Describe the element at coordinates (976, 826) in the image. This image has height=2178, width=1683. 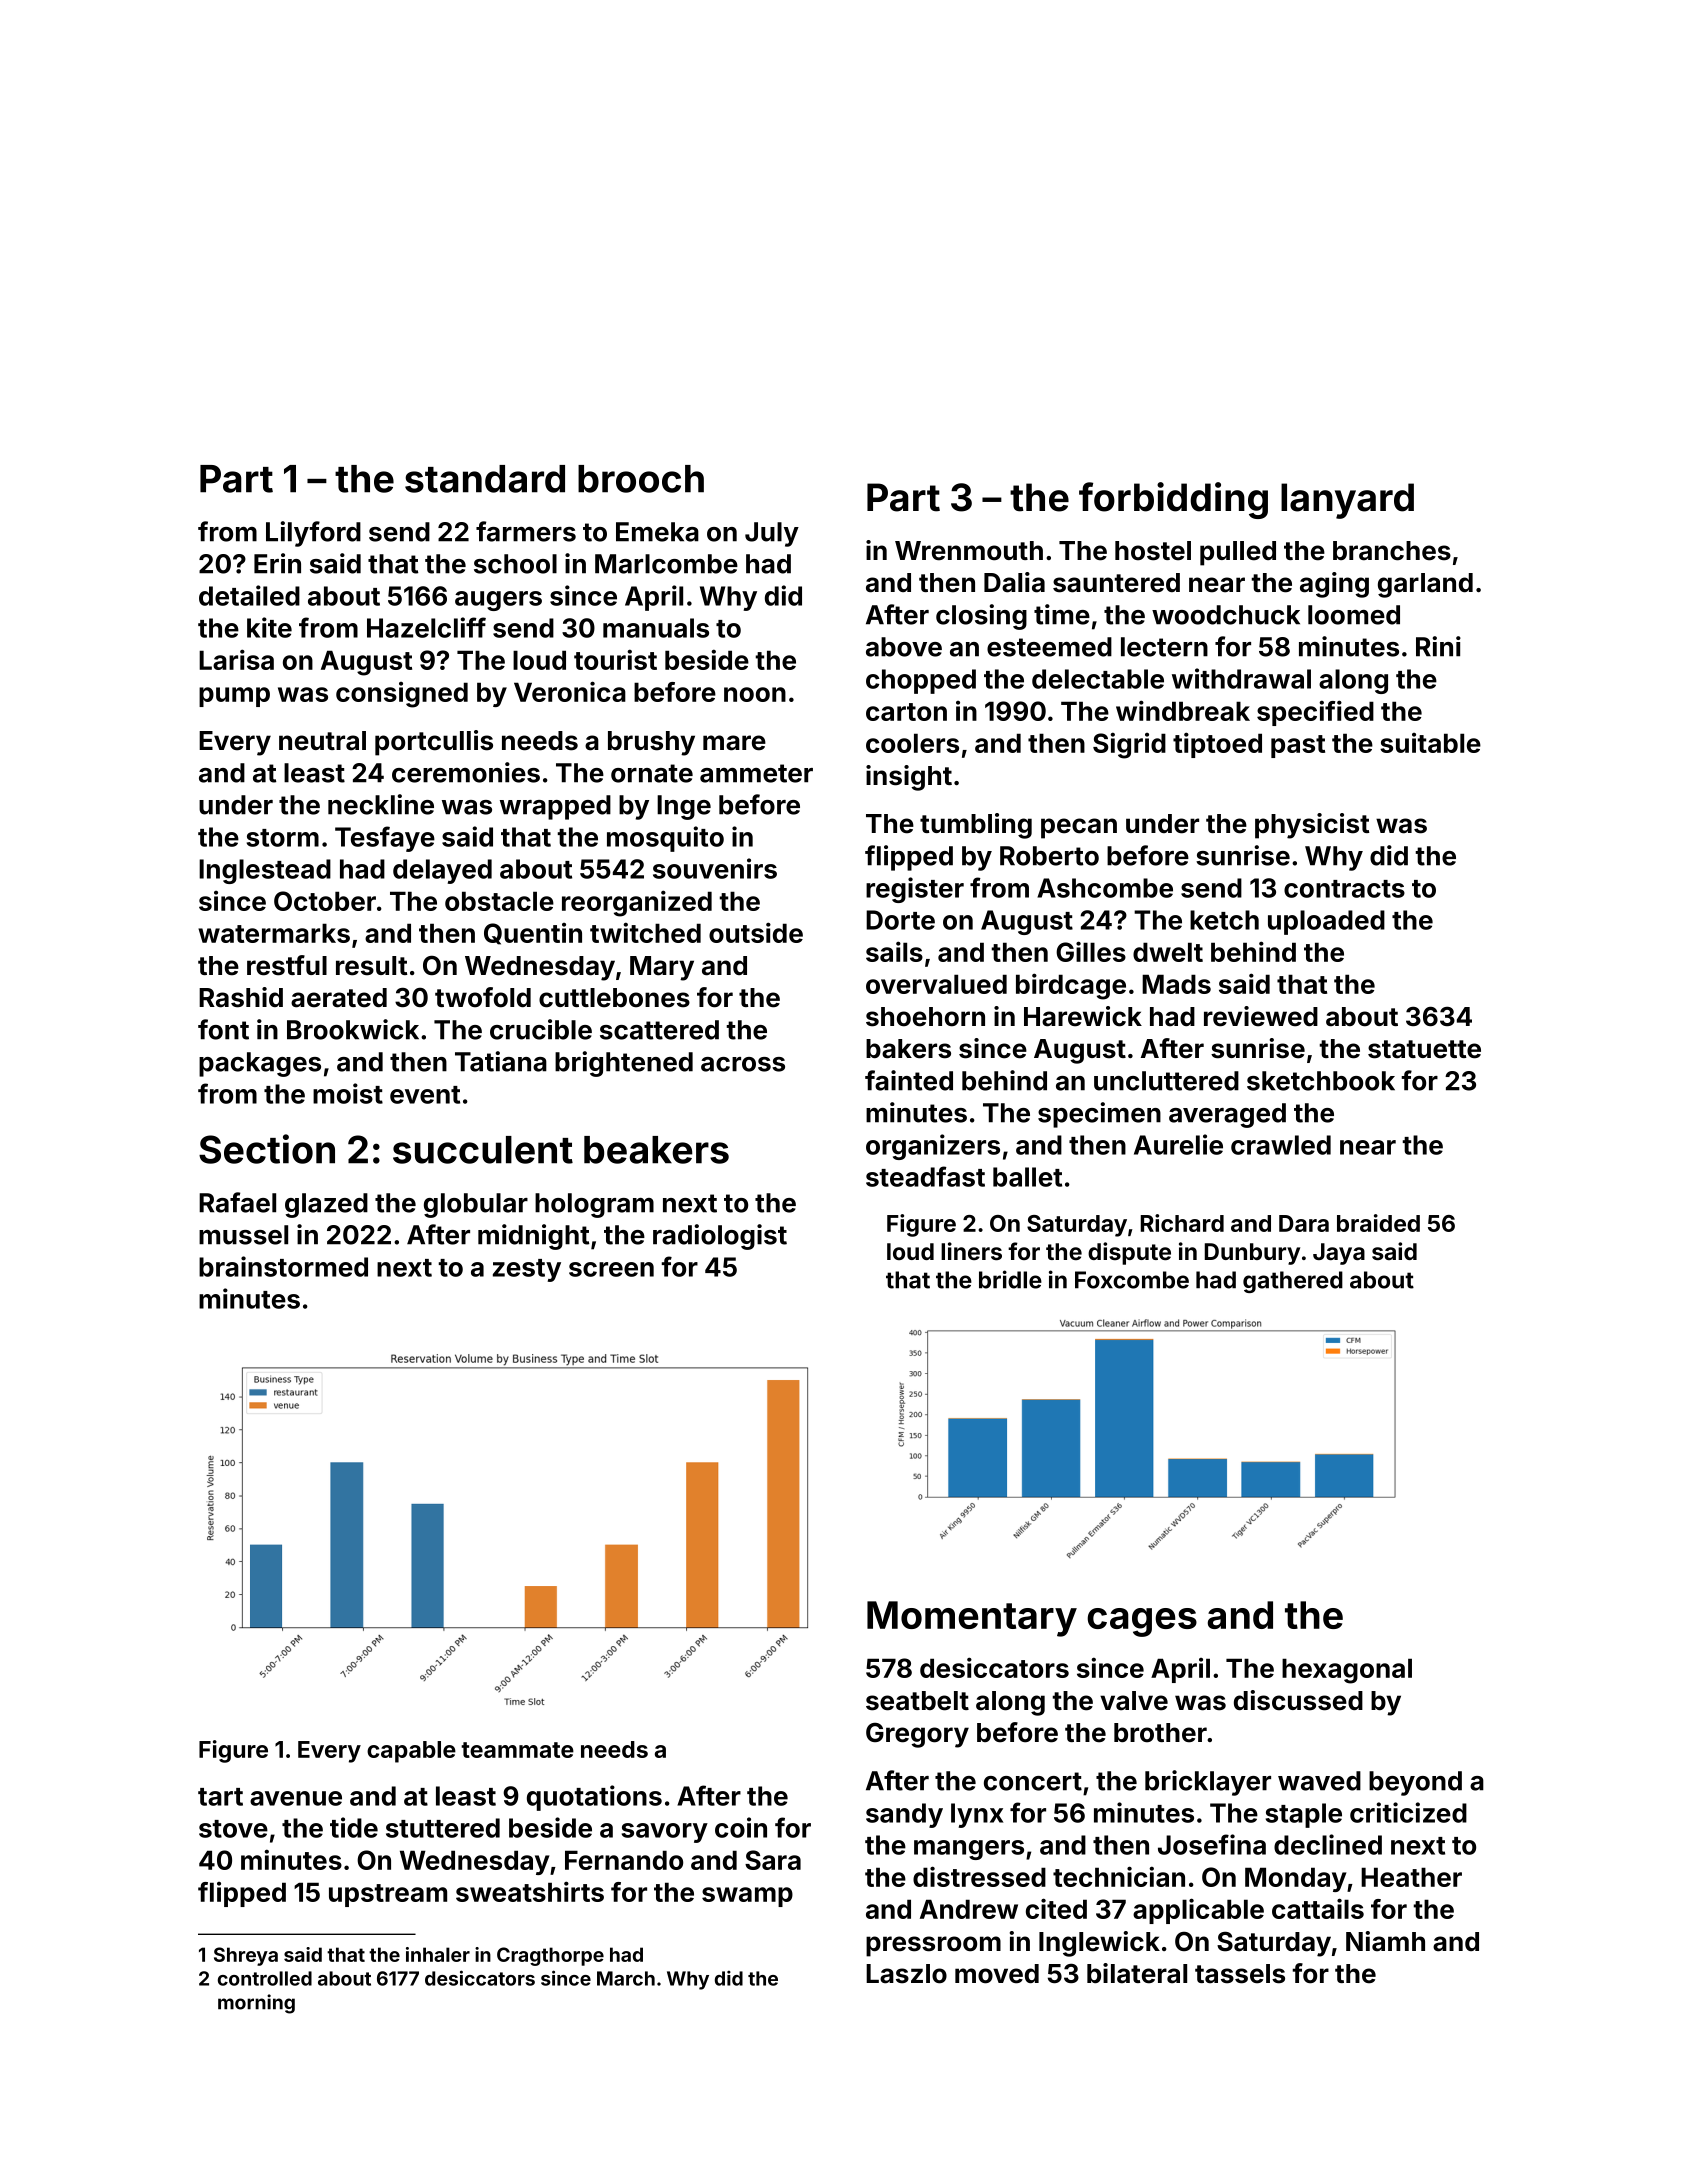
I see `tumbling` at that location.
